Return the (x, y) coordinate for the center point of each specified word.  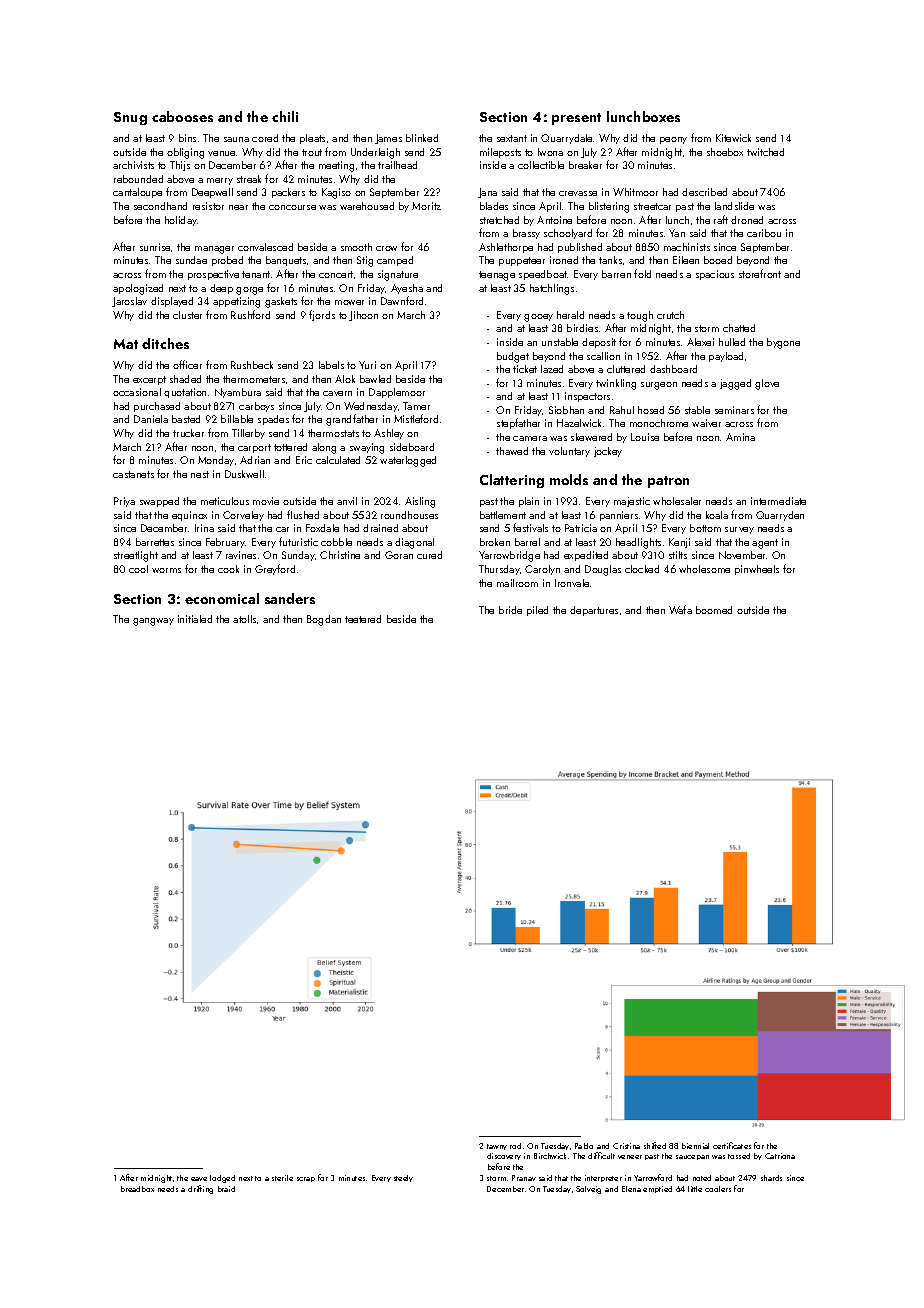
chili (285, 116)
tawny (497, 1147)
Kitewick (733, 138)
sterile (282, 1178)
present (576, 119)
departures (594, 611)
